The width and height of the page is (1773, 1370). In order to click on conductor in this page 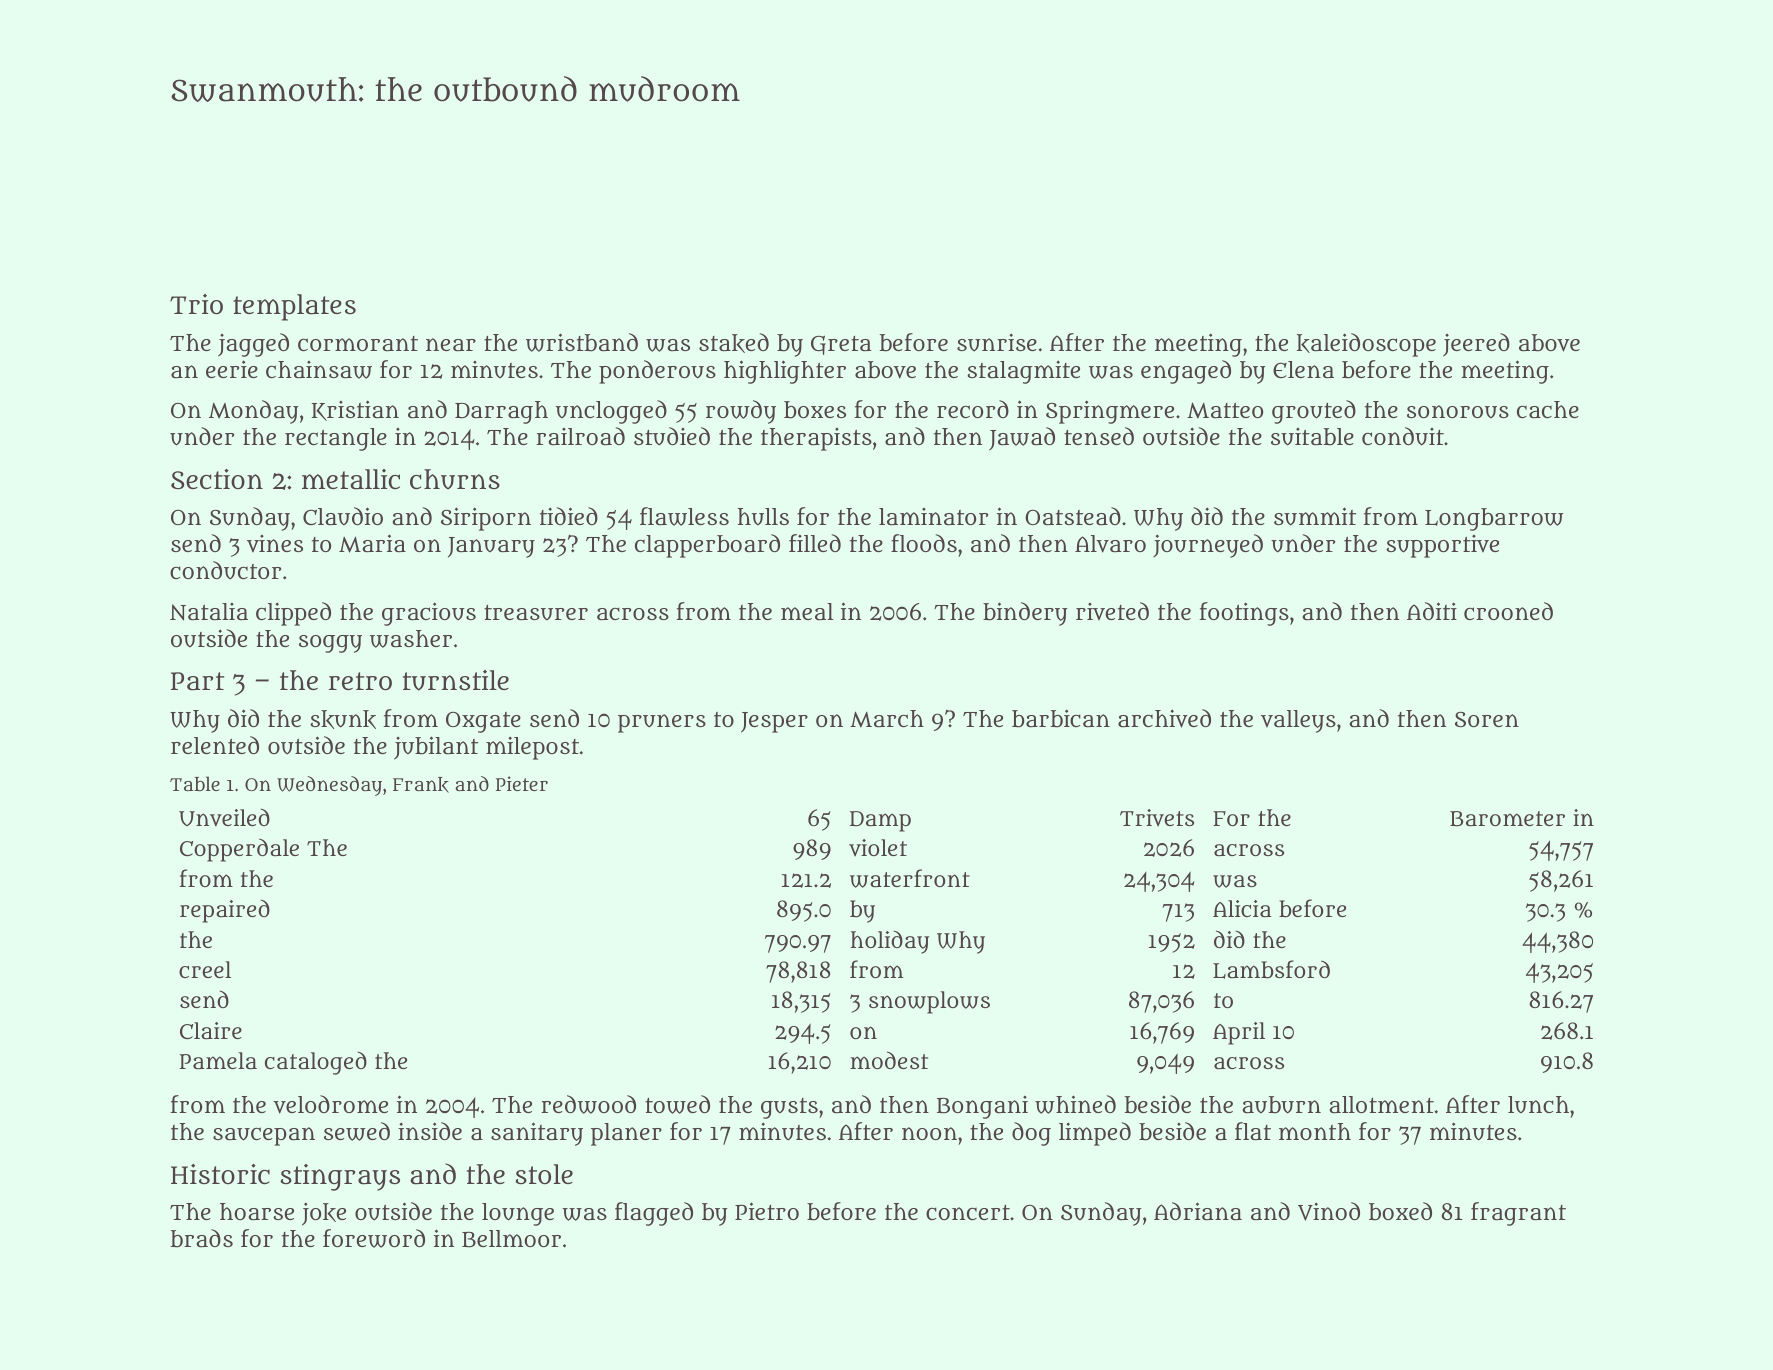, I will do `click(225, 570)`.
